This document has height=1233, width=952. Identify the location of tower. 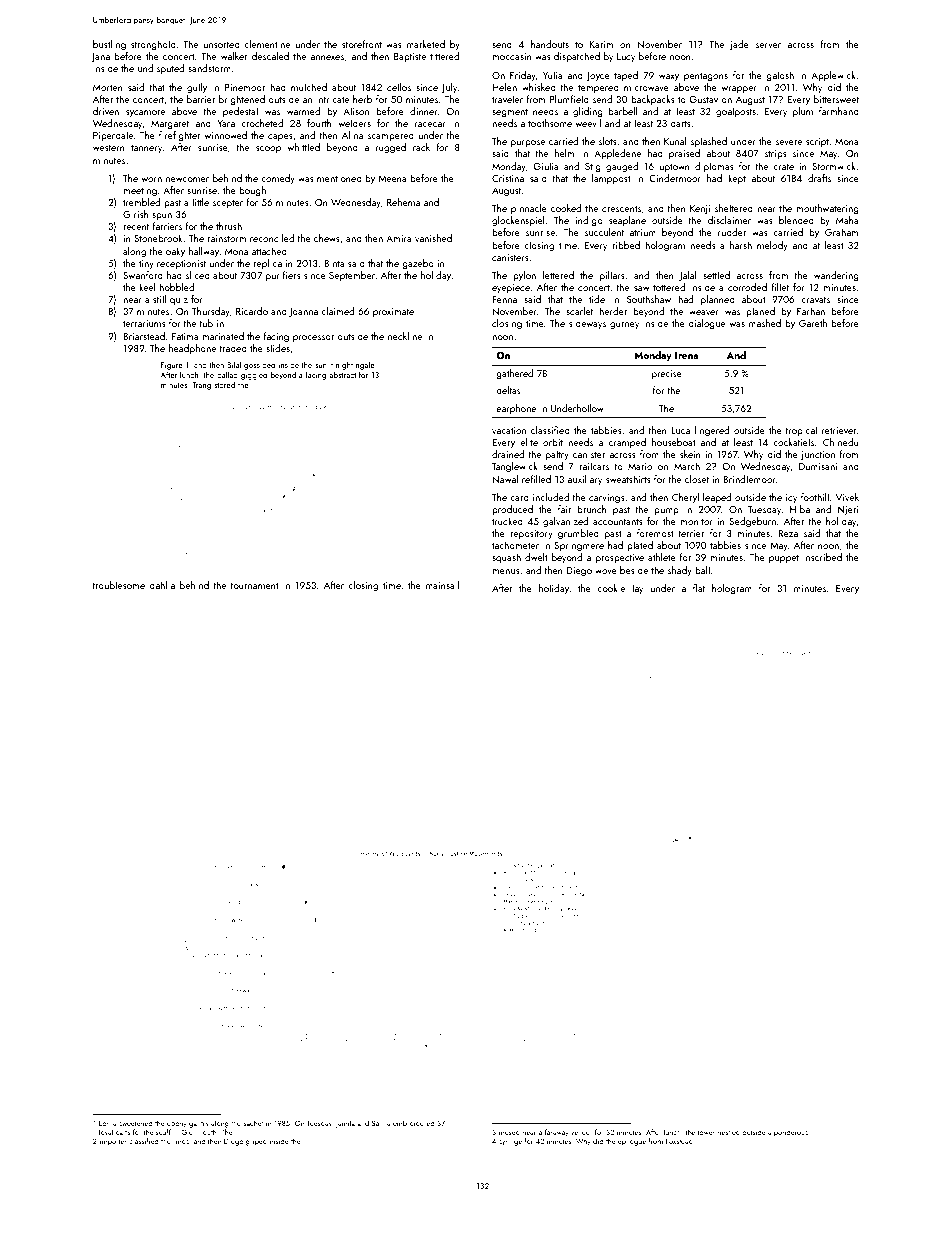
(706, 1132).
